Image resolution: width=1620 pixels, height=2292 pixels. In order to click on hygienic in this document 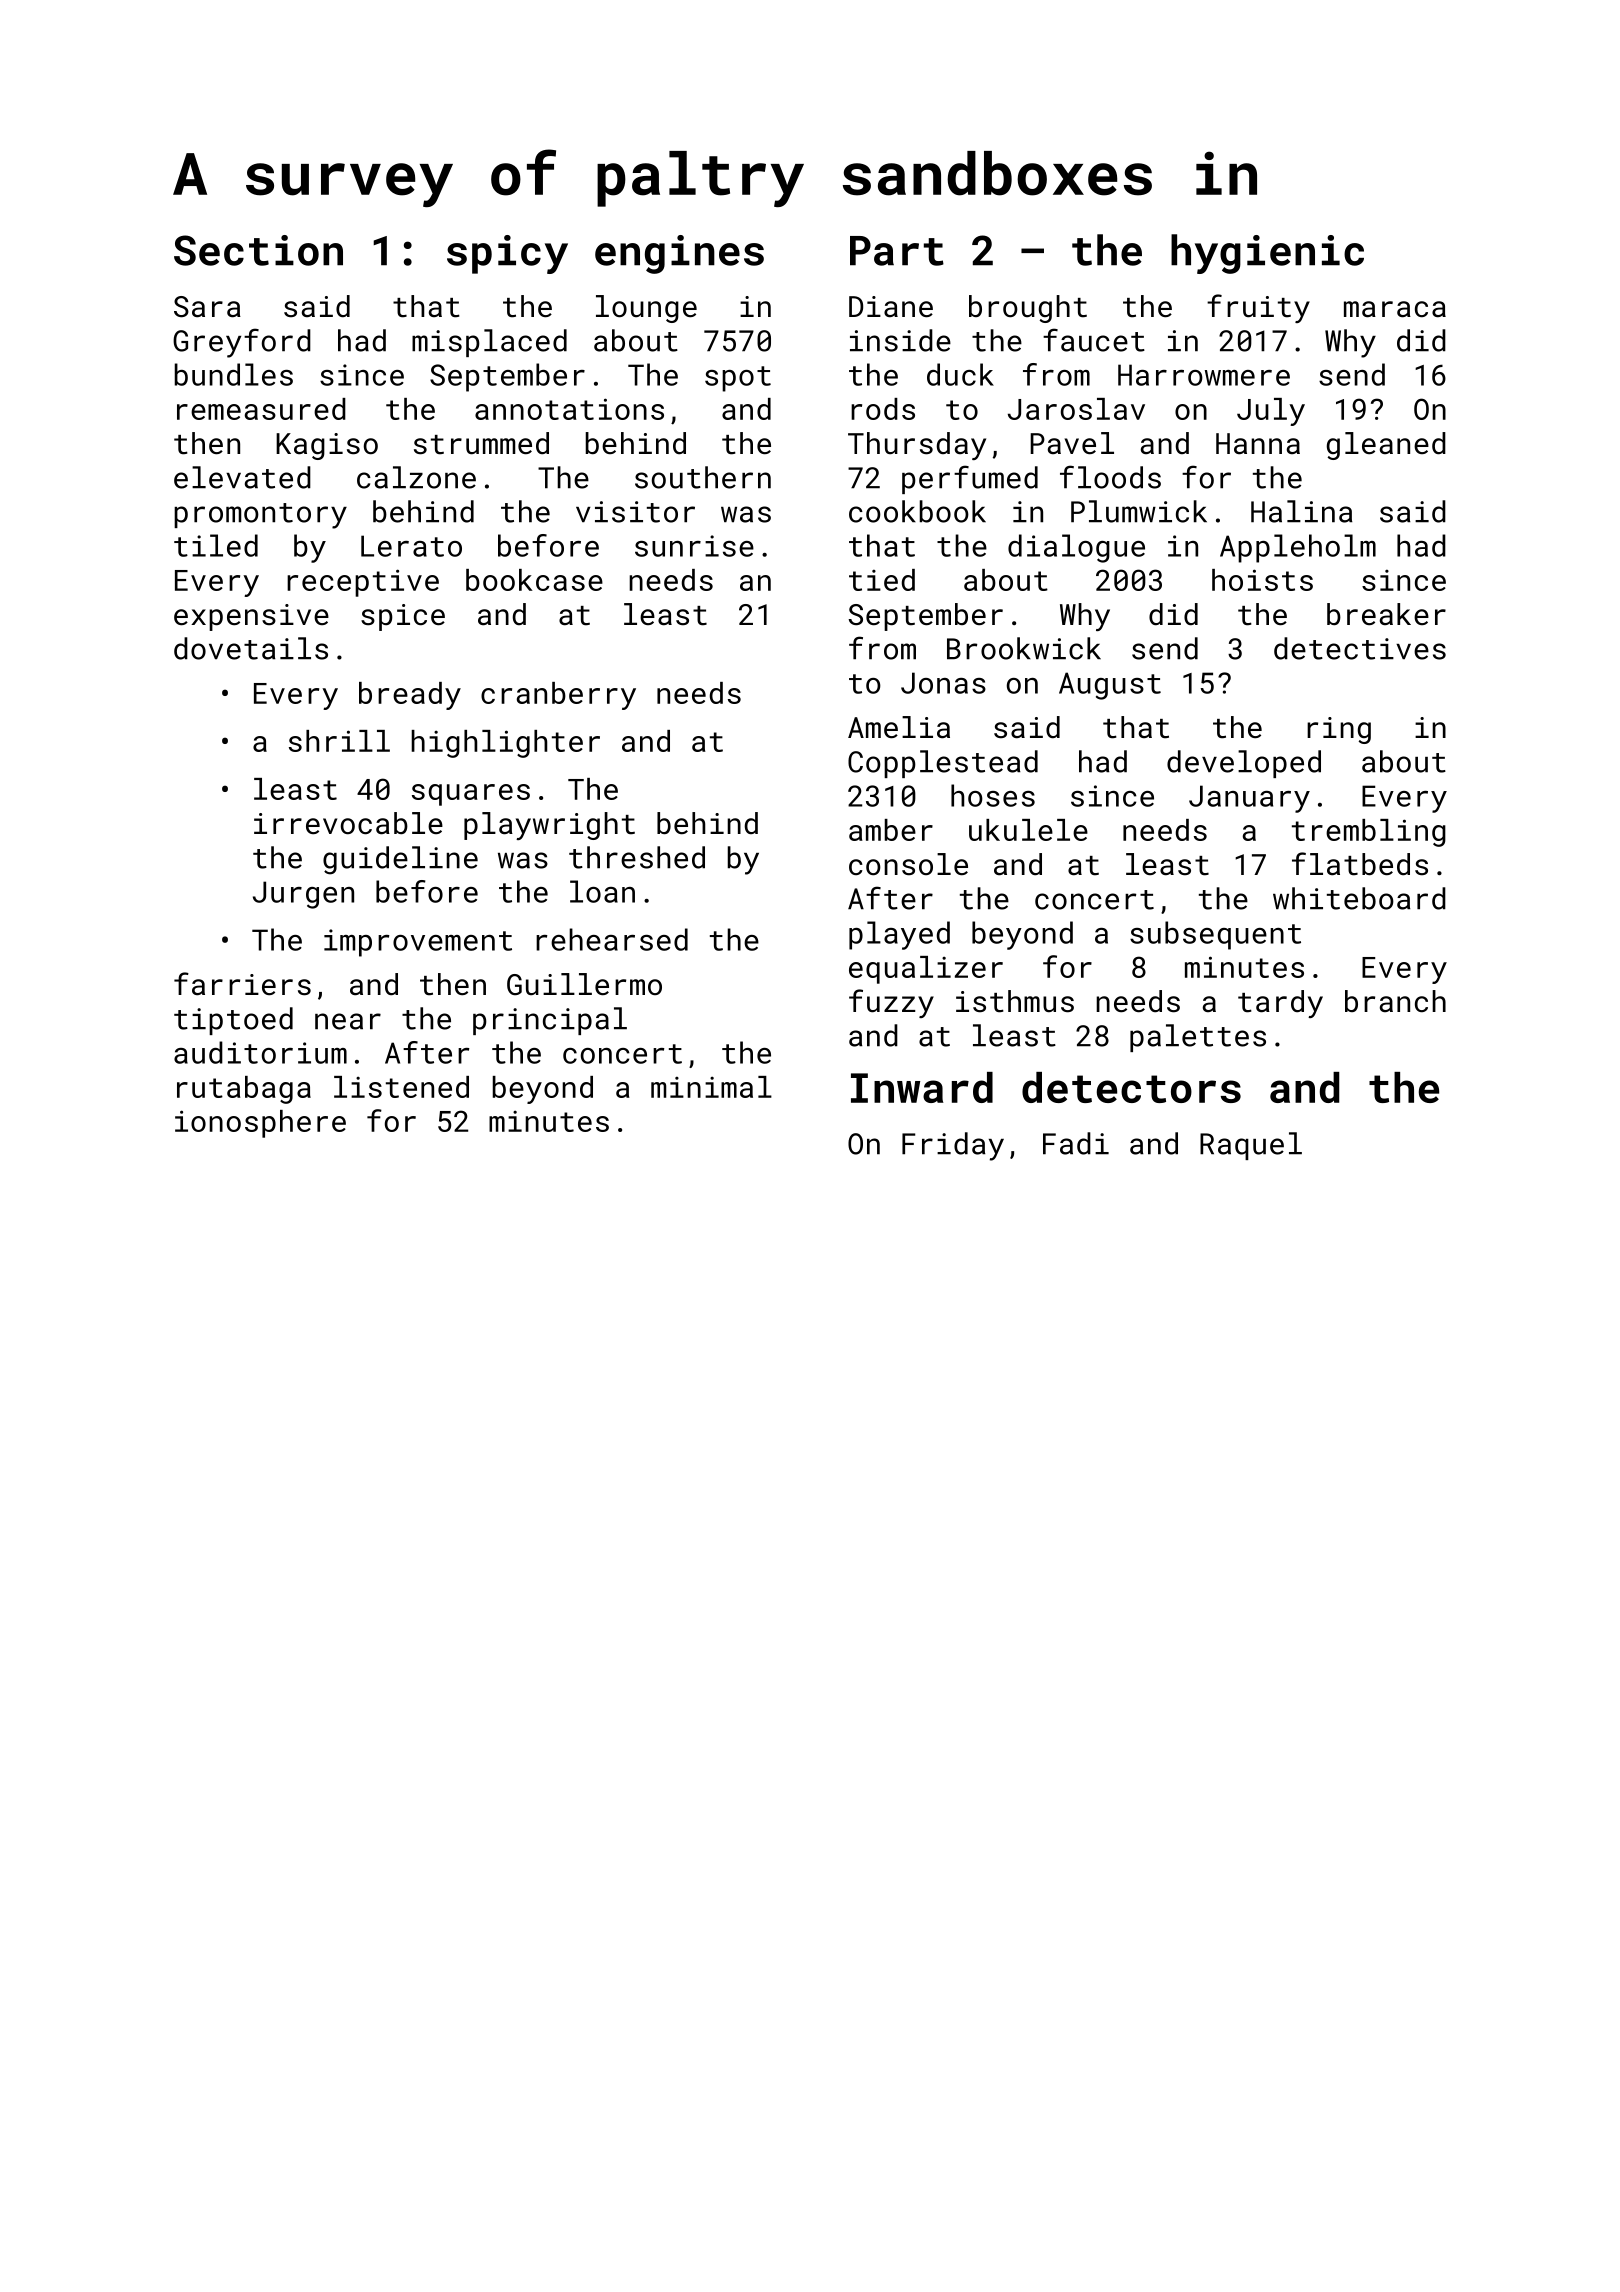, I will do `click(1267, 254)`.
